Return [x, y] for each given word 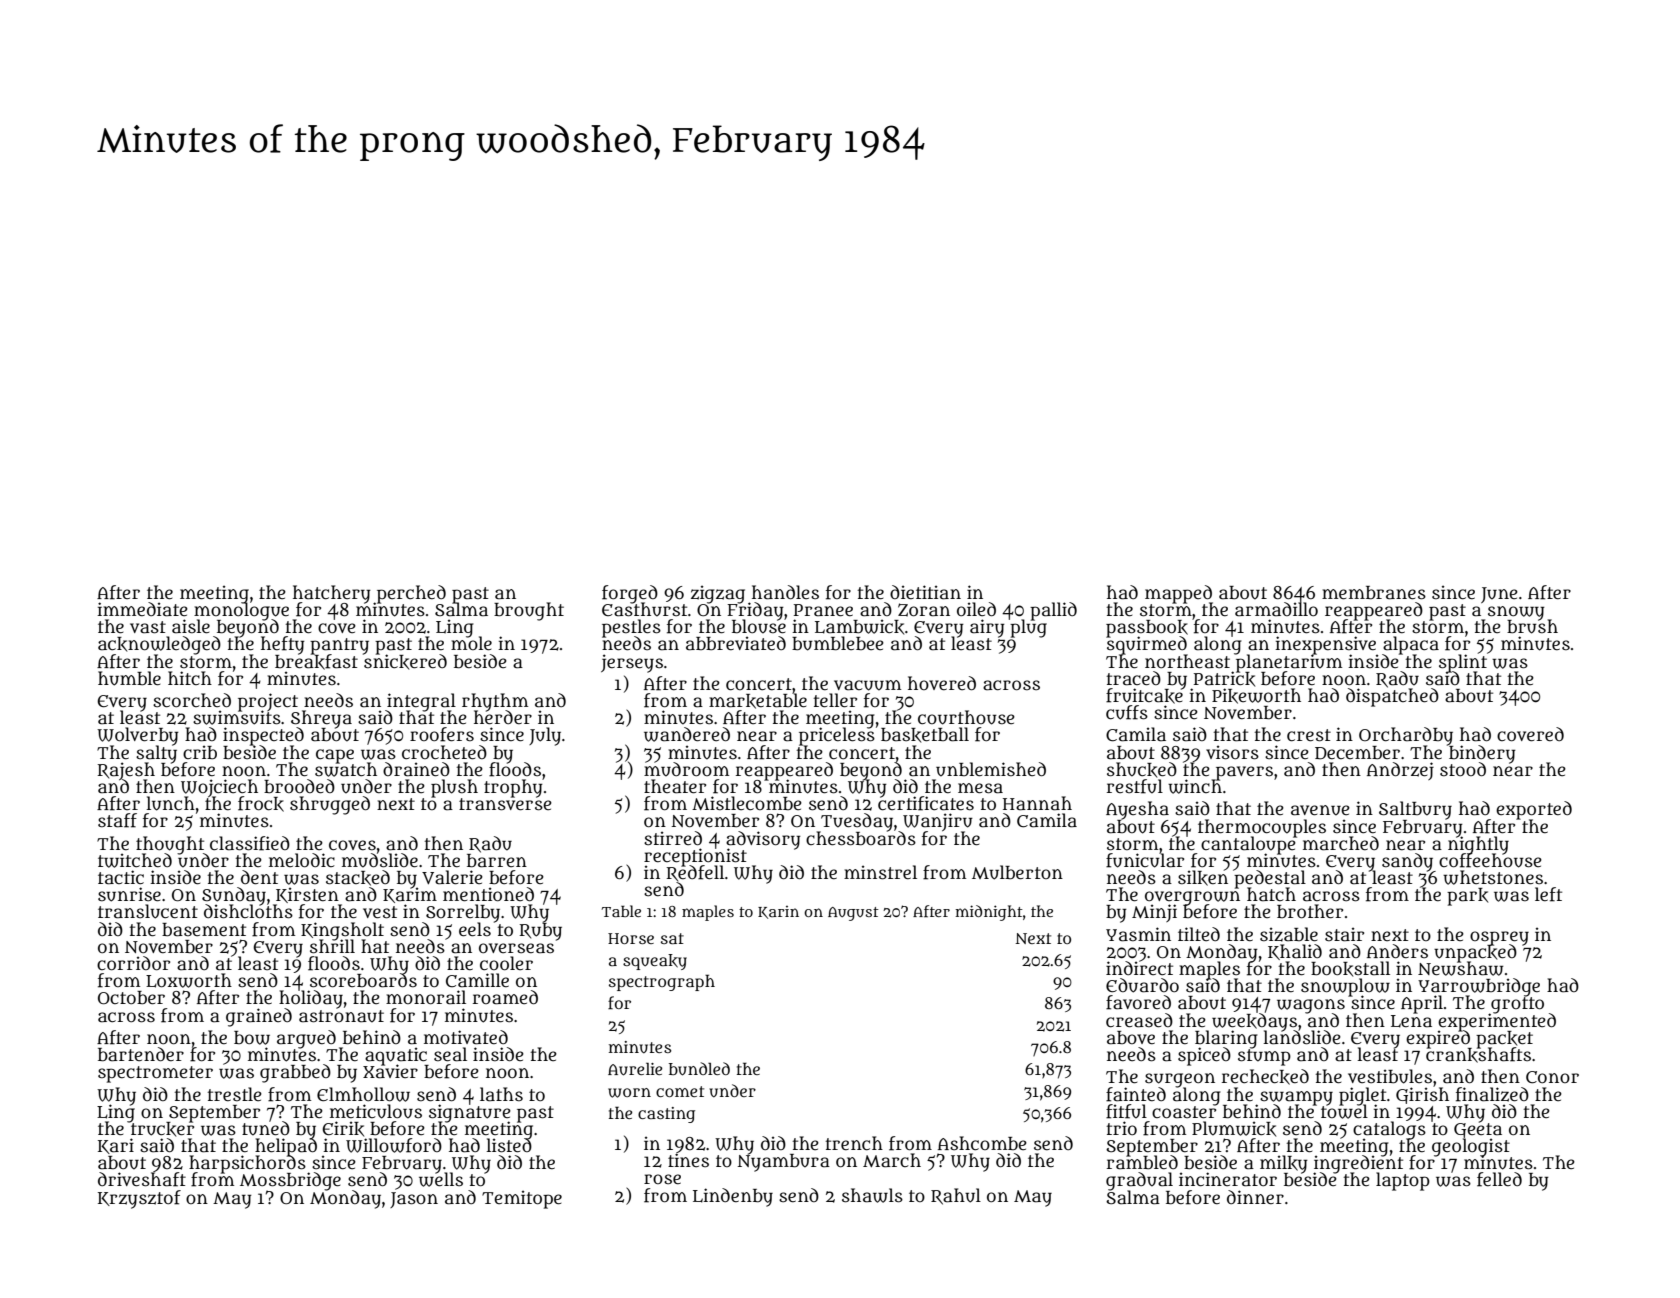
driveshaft [142, 1179]
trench [854, 1143]
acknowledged [159, 645]
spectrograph [662, 982]
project [268, 702]
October [131, 998]
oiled [976, 609]
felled [1499, 1179]
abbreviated [736, 643]
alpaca [1411, 645]
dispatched [1392, 697]
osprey [1499, 938]
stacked [358, 878]
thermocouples [1262, 828]
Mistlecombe [747, 803]
